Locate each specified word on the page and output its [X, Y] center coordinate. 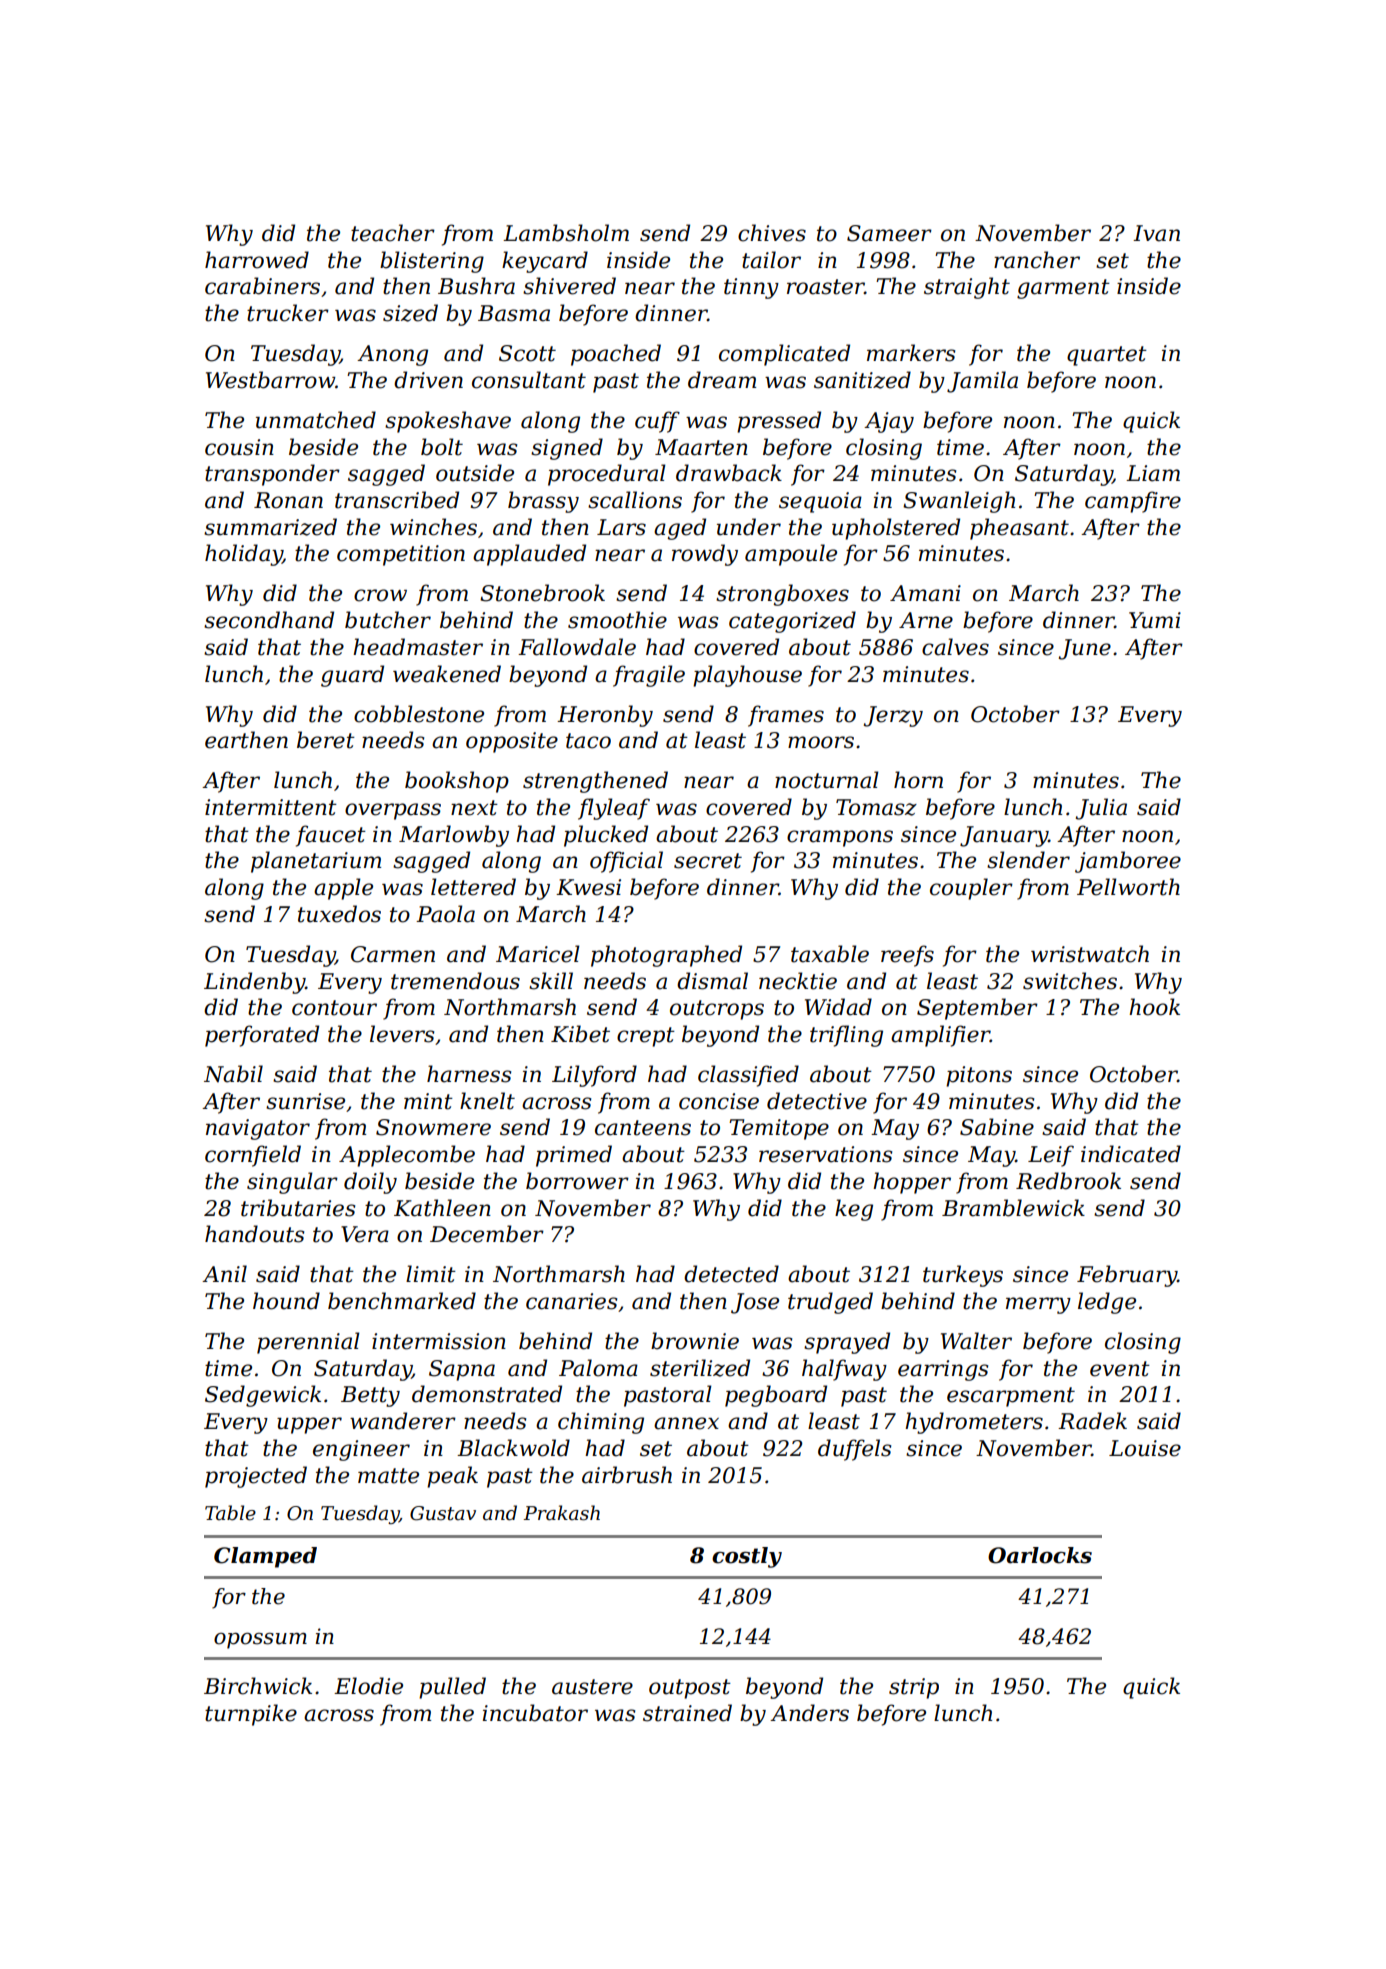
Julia [1101, 809]
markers [911, 353]
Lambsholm [566, 233]
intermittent [271, 807]
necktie [798, 981]
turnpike [251, 1715]
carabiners [262, 286]
